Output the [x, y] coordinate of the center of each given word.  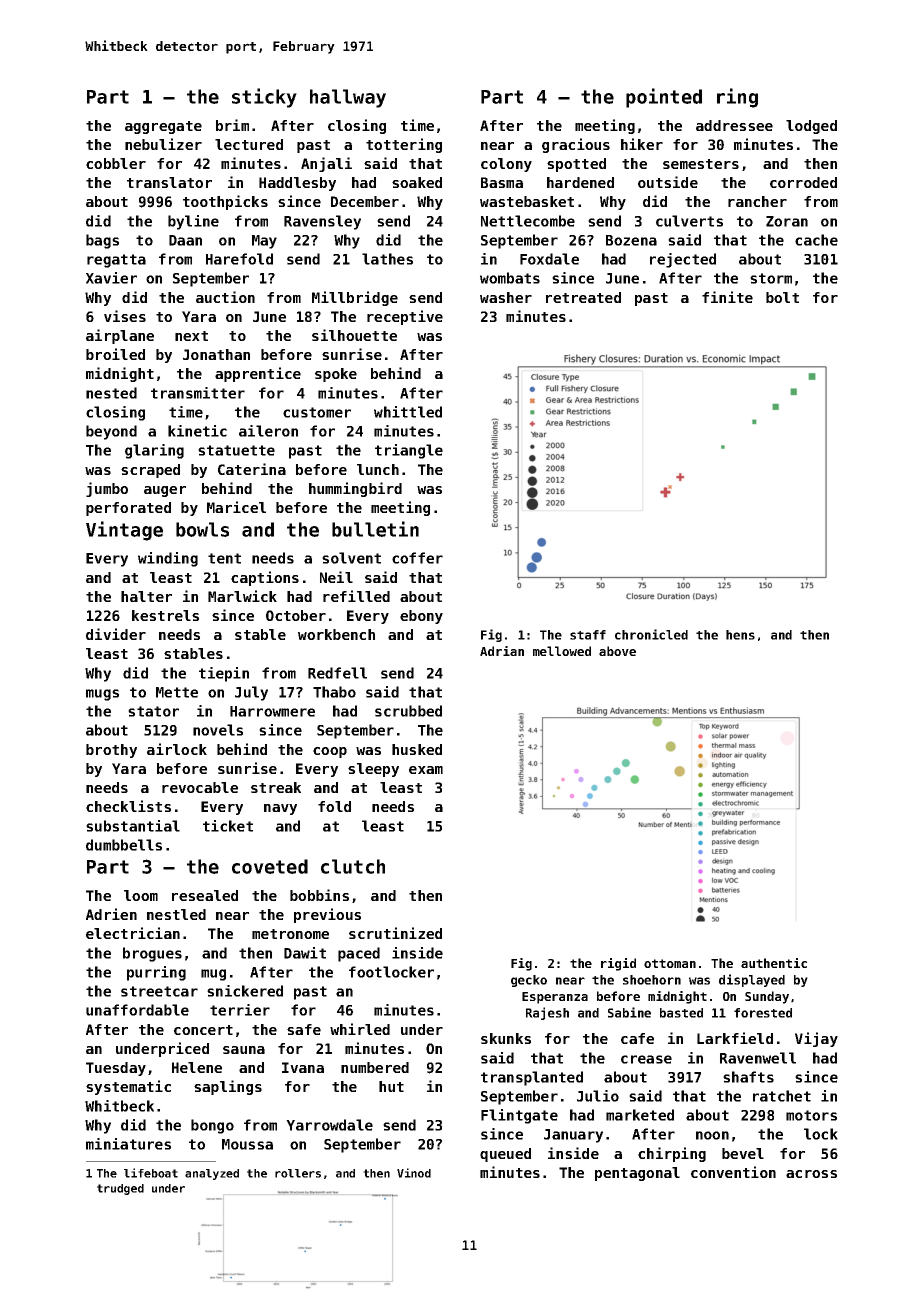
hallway [348, 98]
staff [588, 635]
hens [740, 635]
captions [265, 578]
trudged [120, 1189]
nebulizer [163, 144]
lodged [811, 127]
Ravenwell [758, 1058]
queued [505, 1155]
